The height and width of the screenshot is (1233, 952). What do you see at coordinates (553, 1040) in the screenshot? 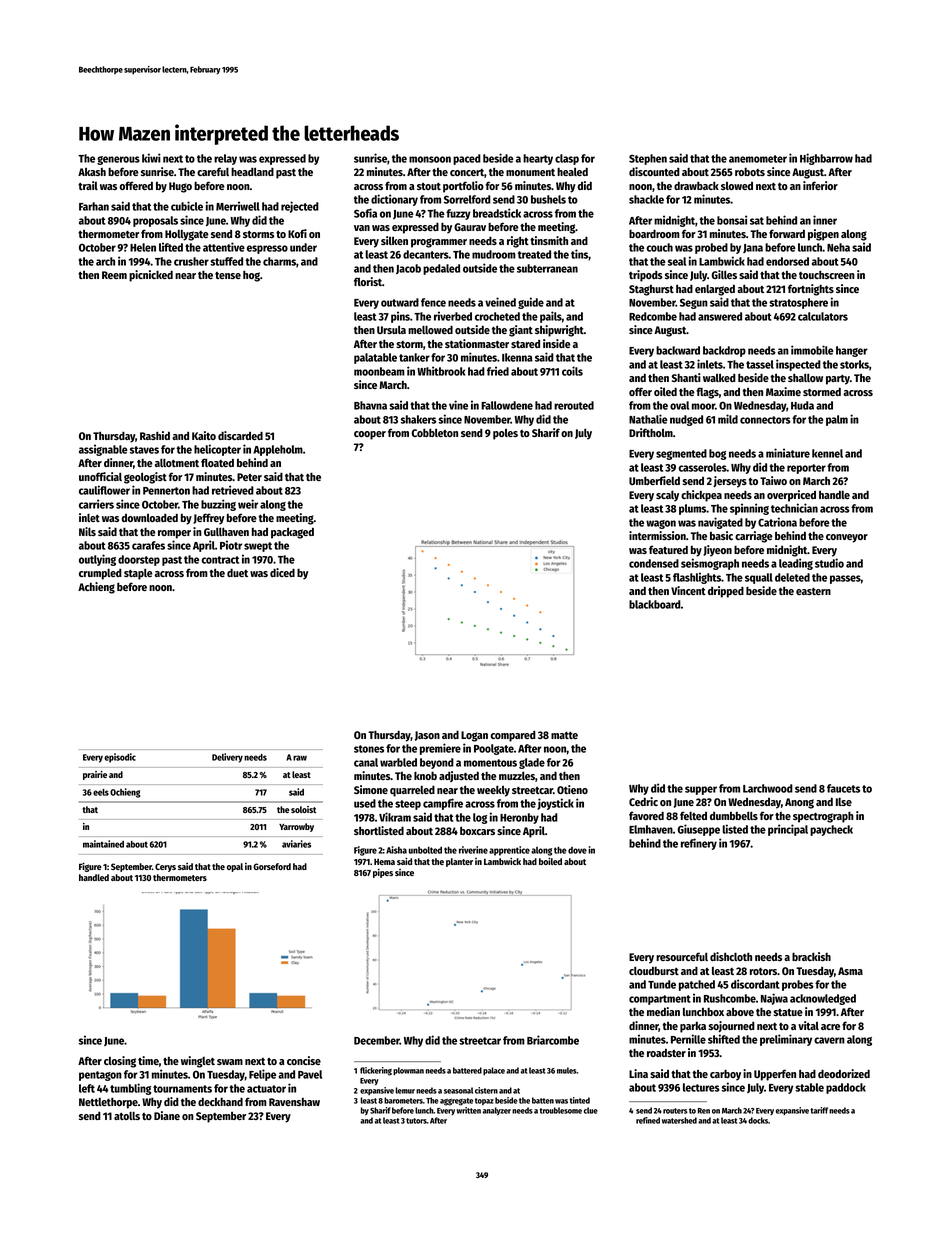
I see `Briarcombe` at bounding box center [553, 1040].
